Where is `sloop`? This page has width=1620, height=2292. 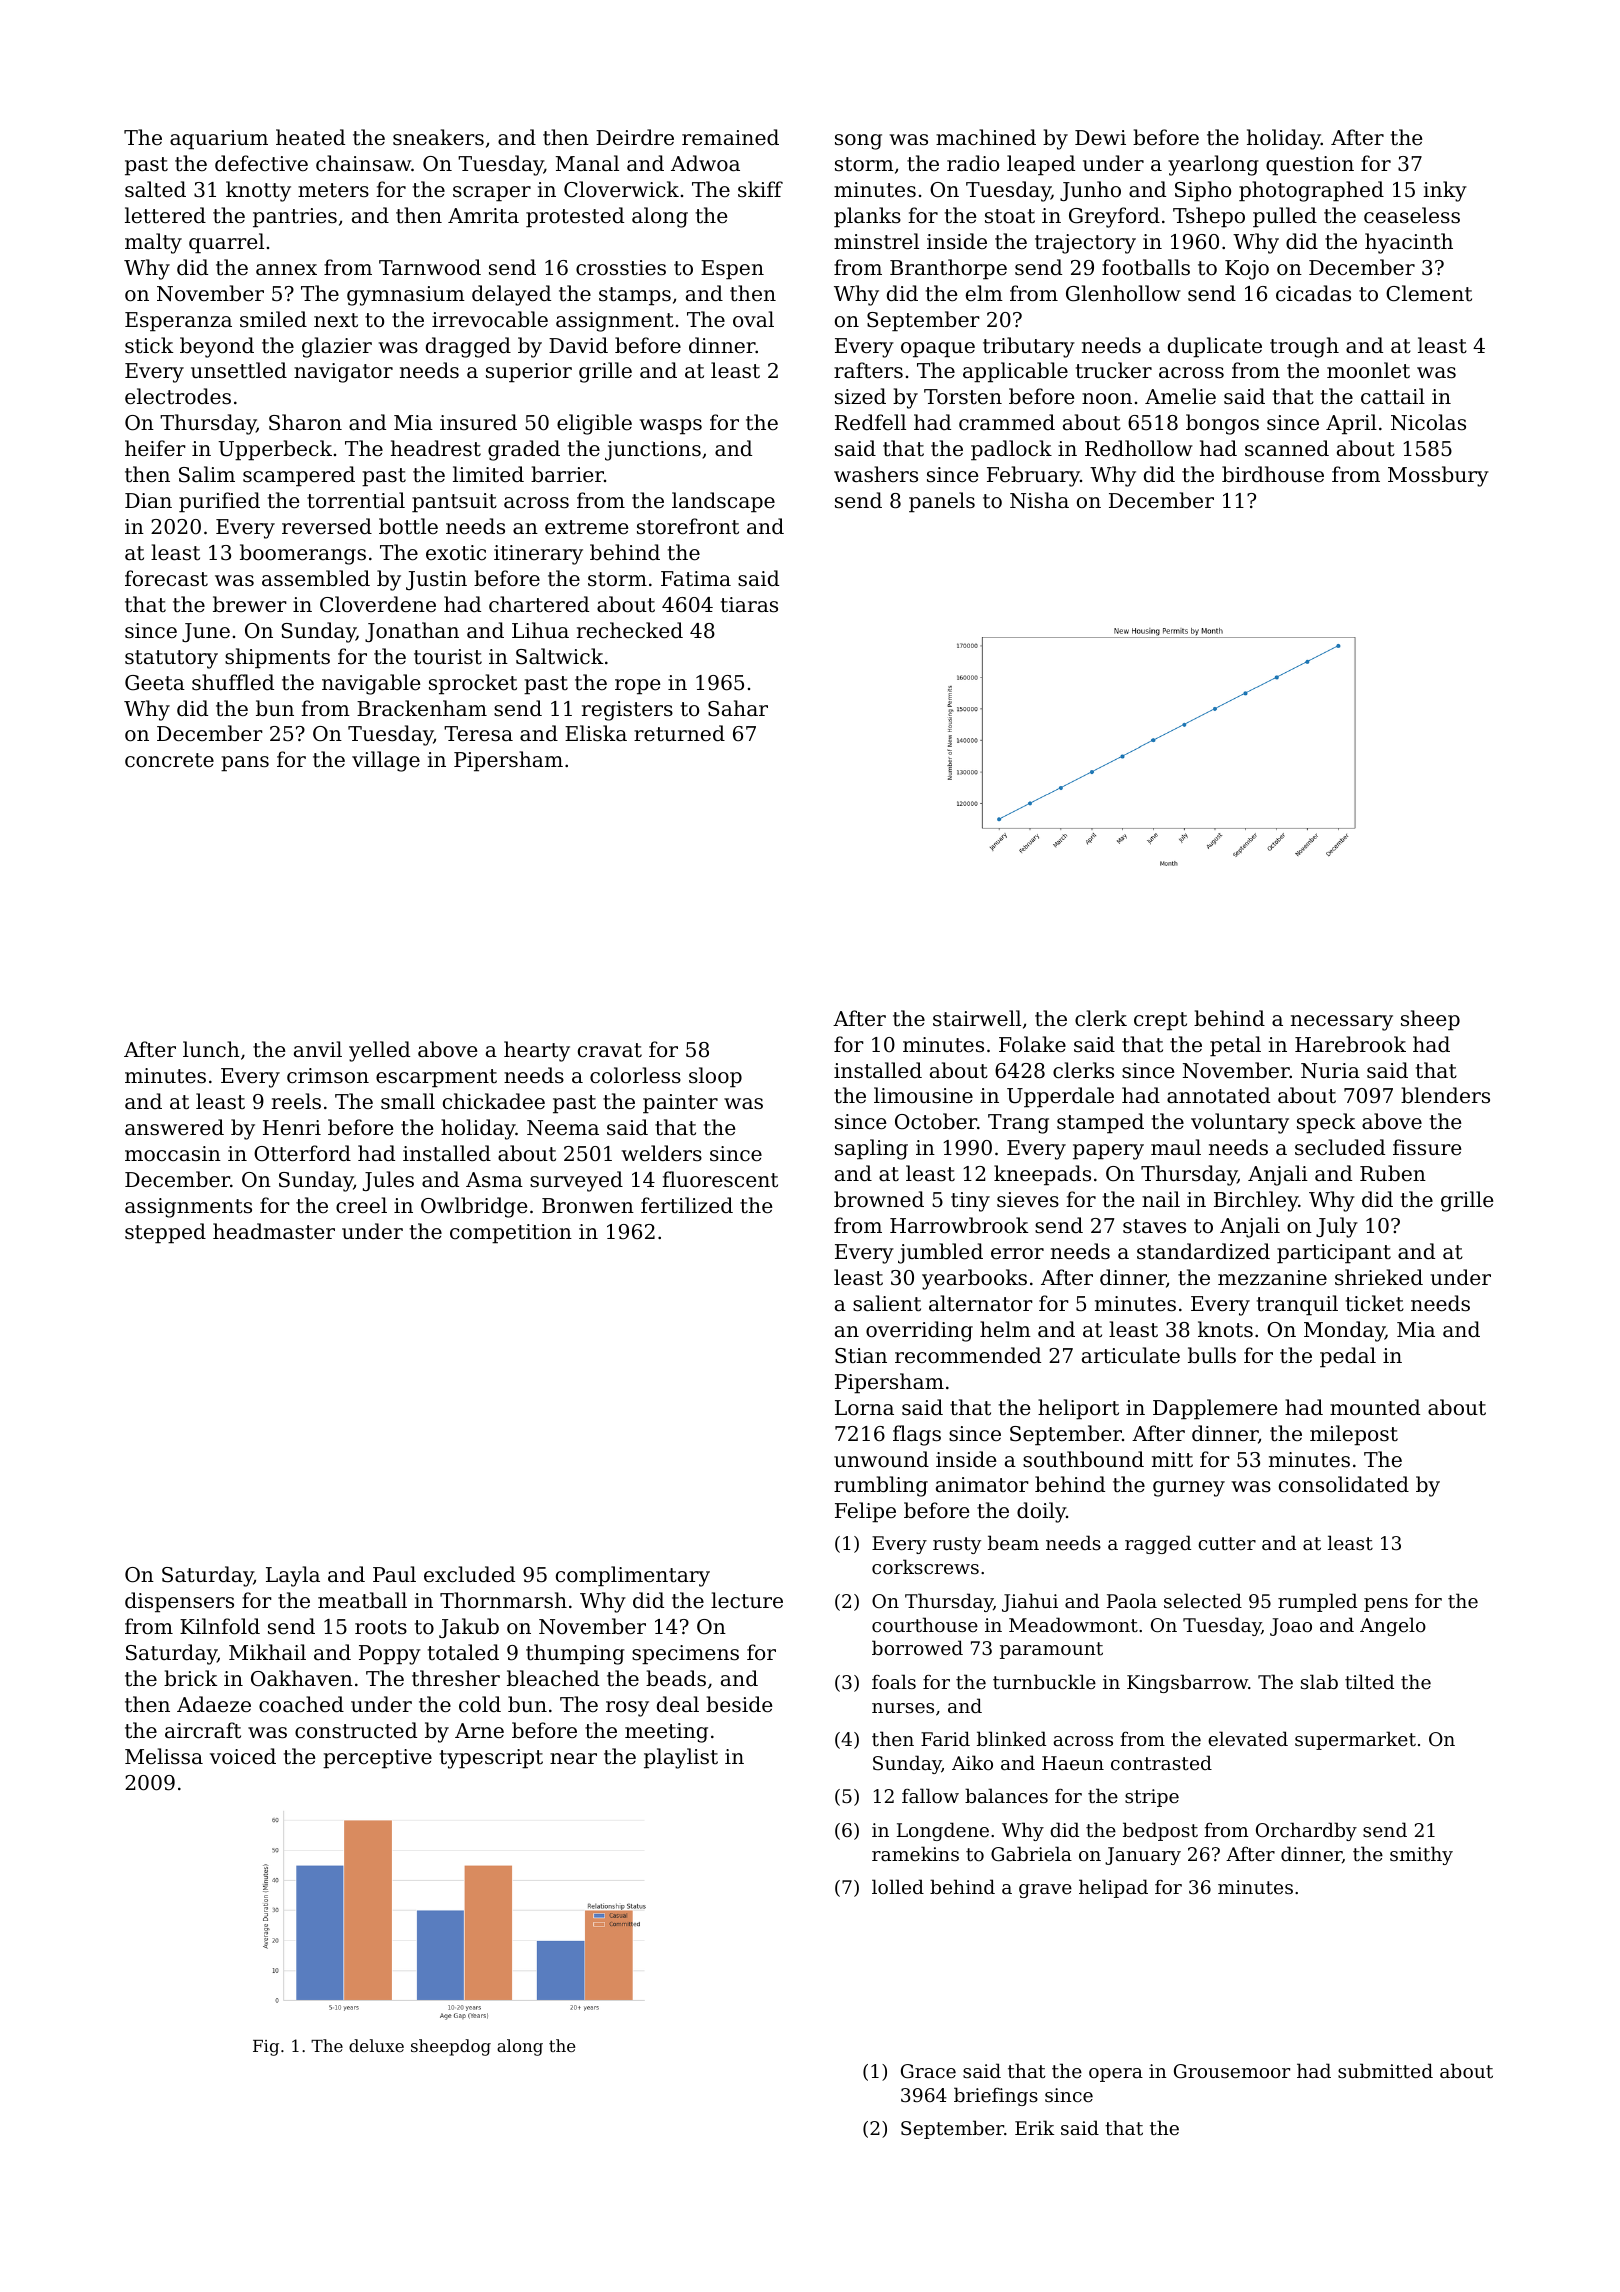
sloop is located at coordinates (715, 1077).
